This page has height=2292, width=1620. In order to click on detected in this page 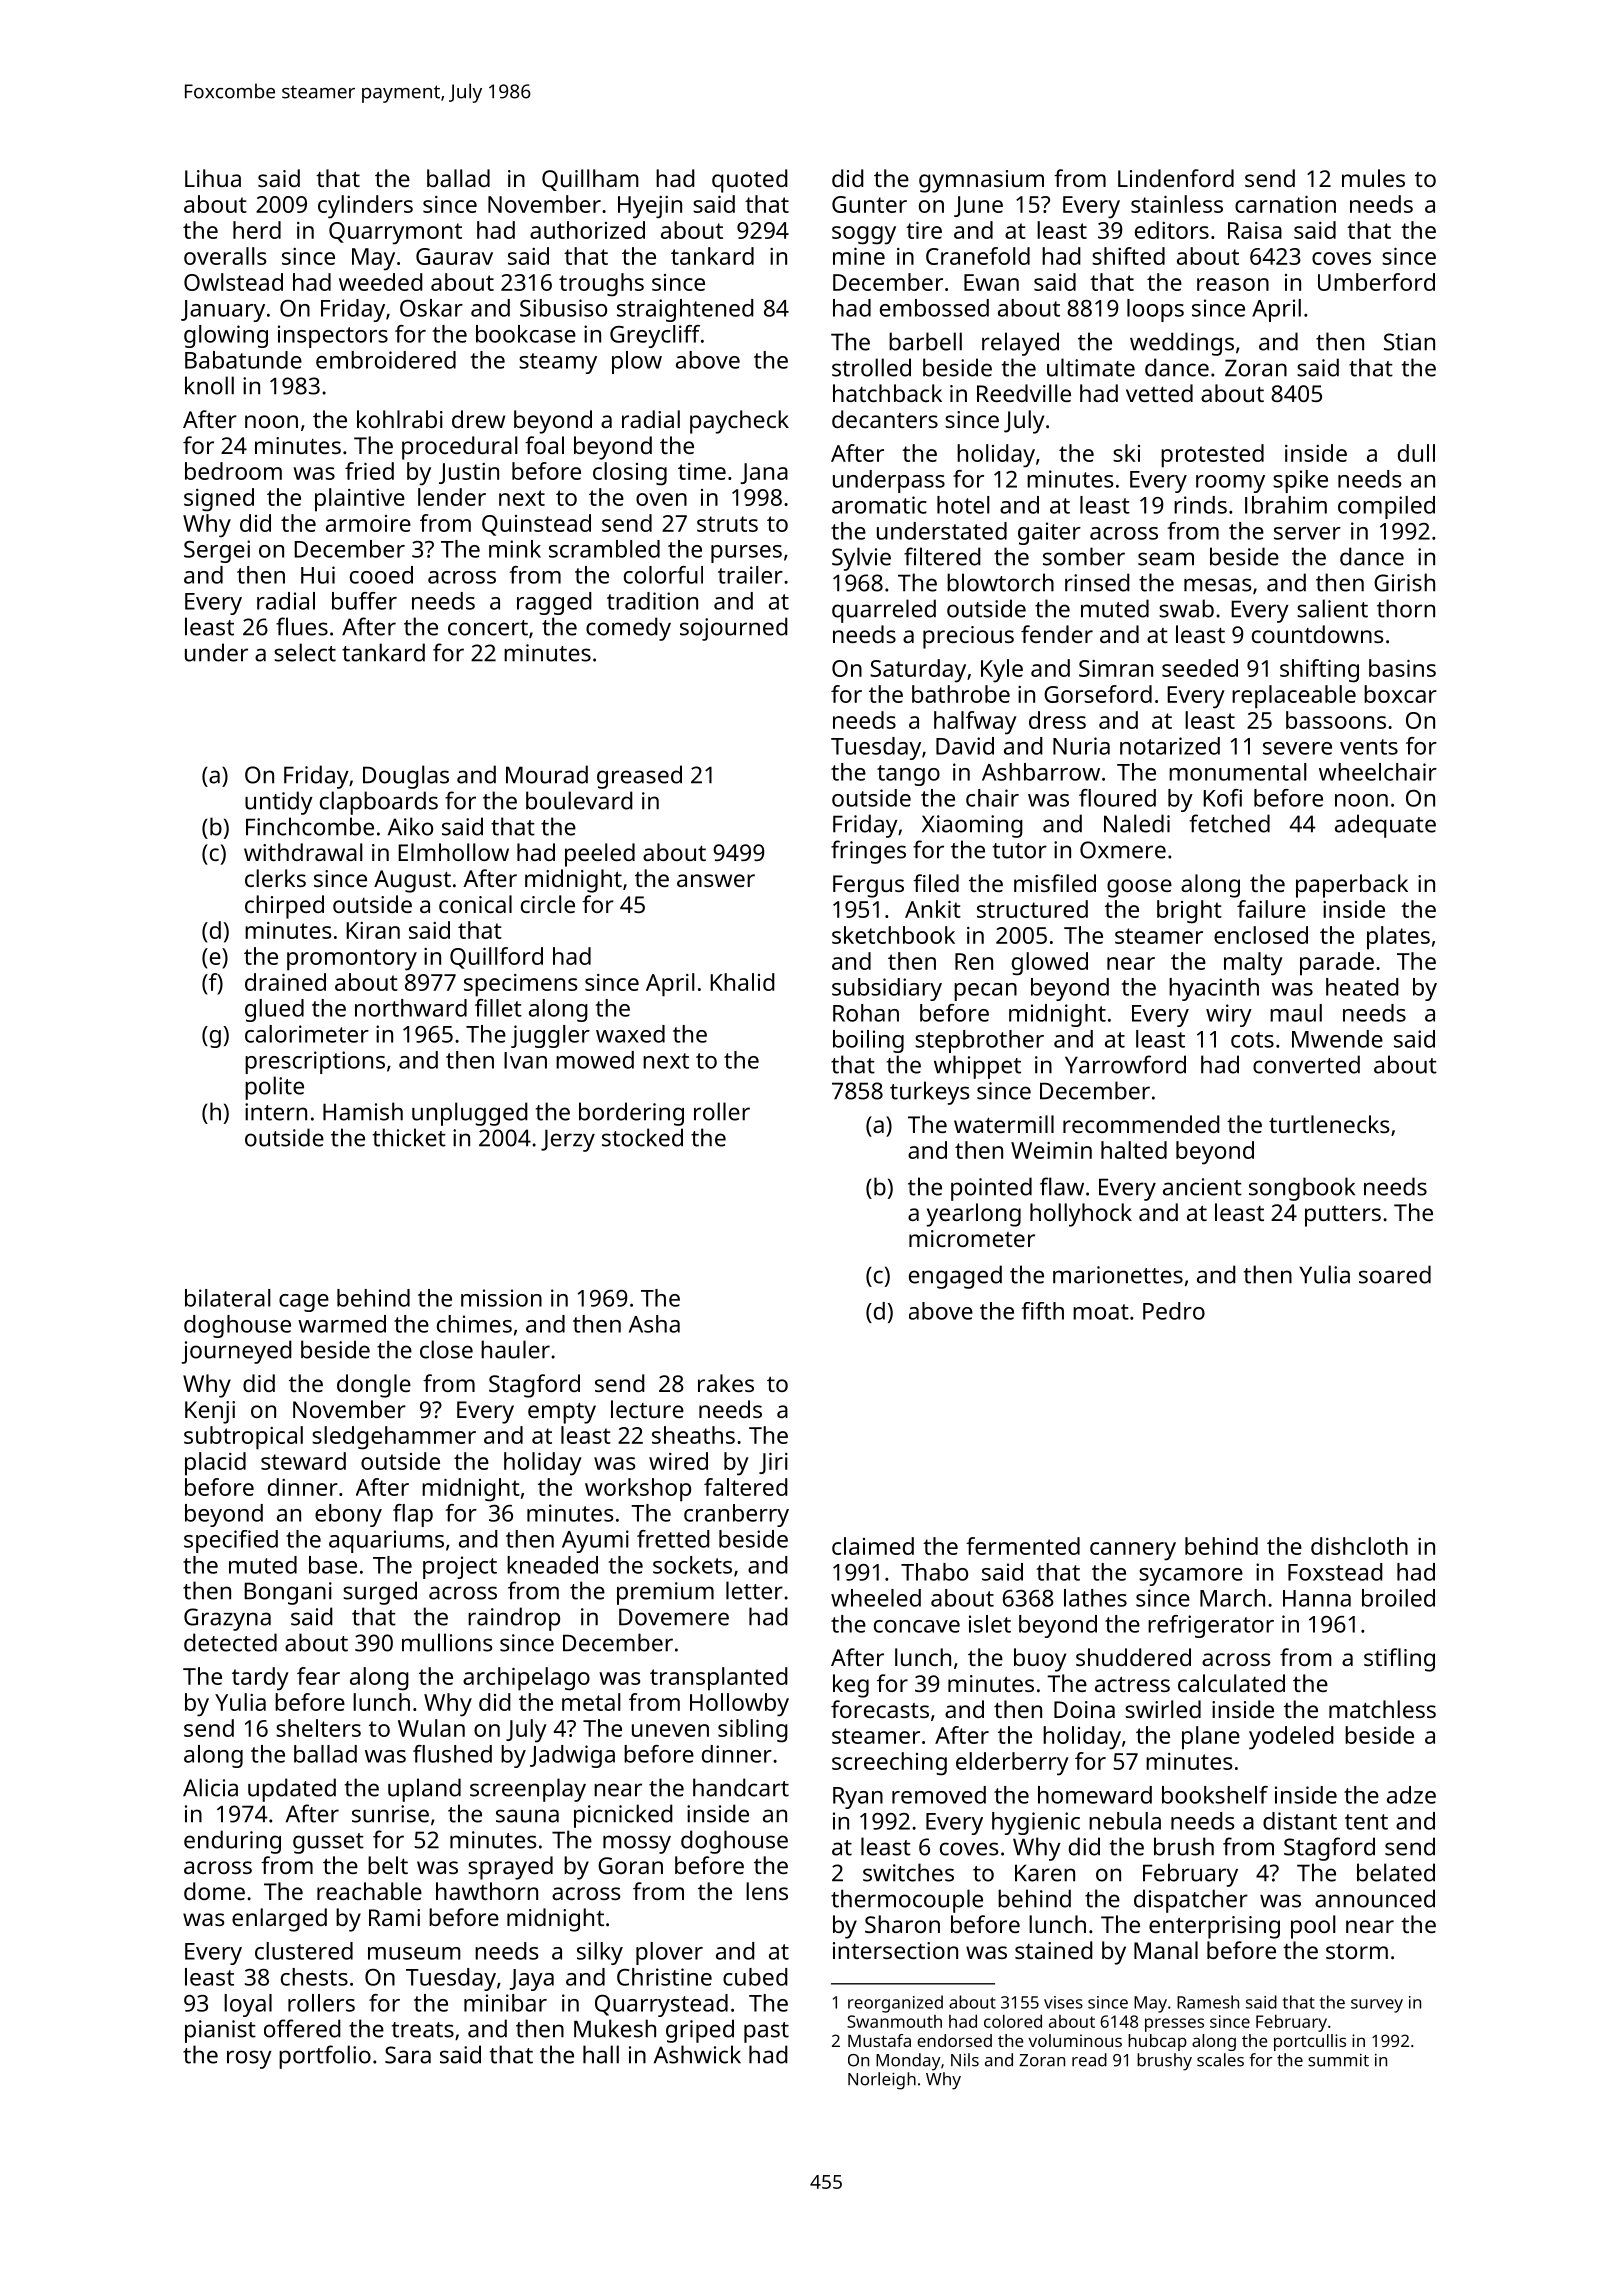, I will do `click(230, 1642)`.
